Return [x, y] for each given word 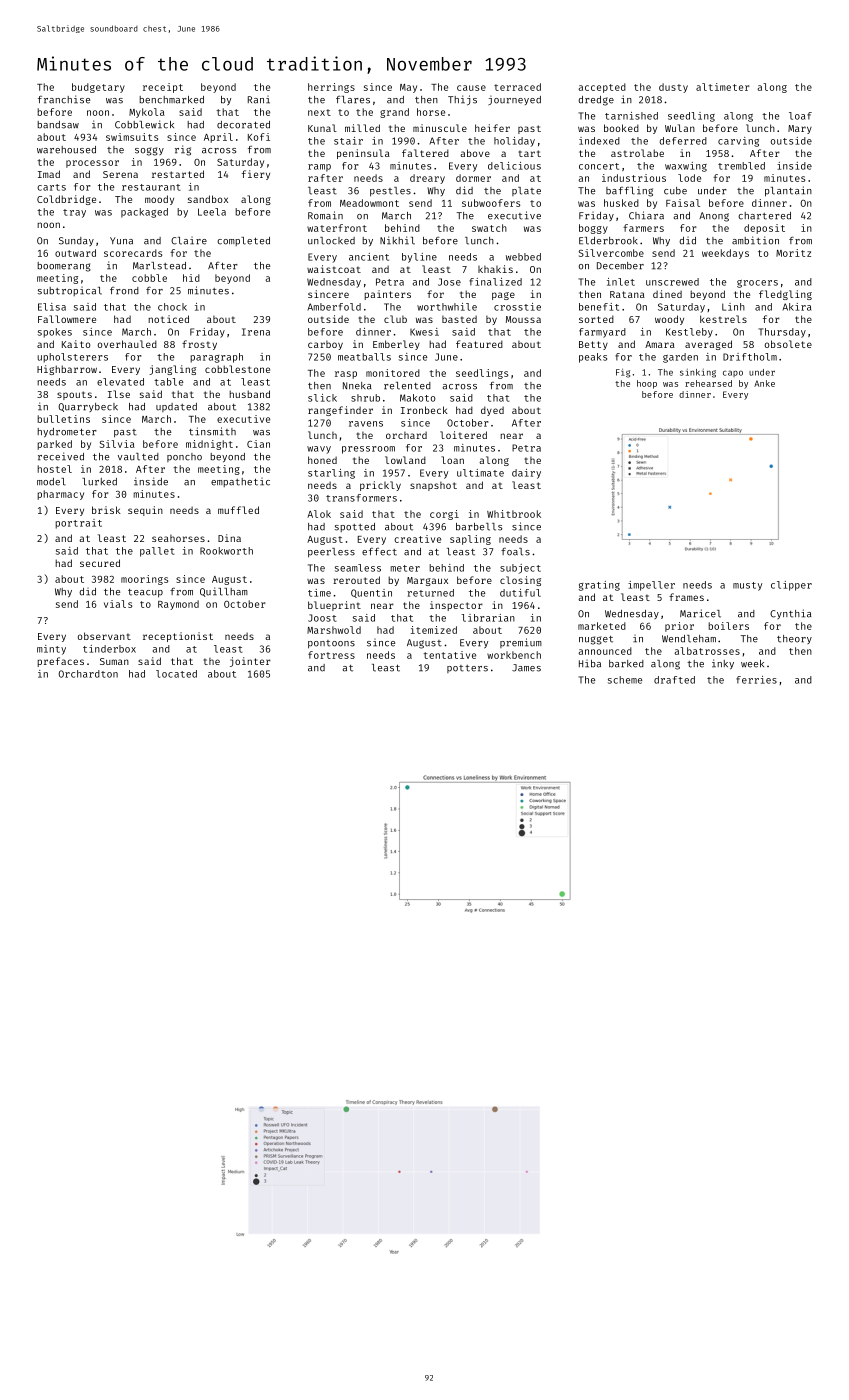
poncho [184, 457]
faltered [425, 153]
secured [100, 563]
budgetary [98, 88]
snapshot [433, 486]
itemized [434, 630]
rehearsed [708, 383]
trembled [741, 166]
